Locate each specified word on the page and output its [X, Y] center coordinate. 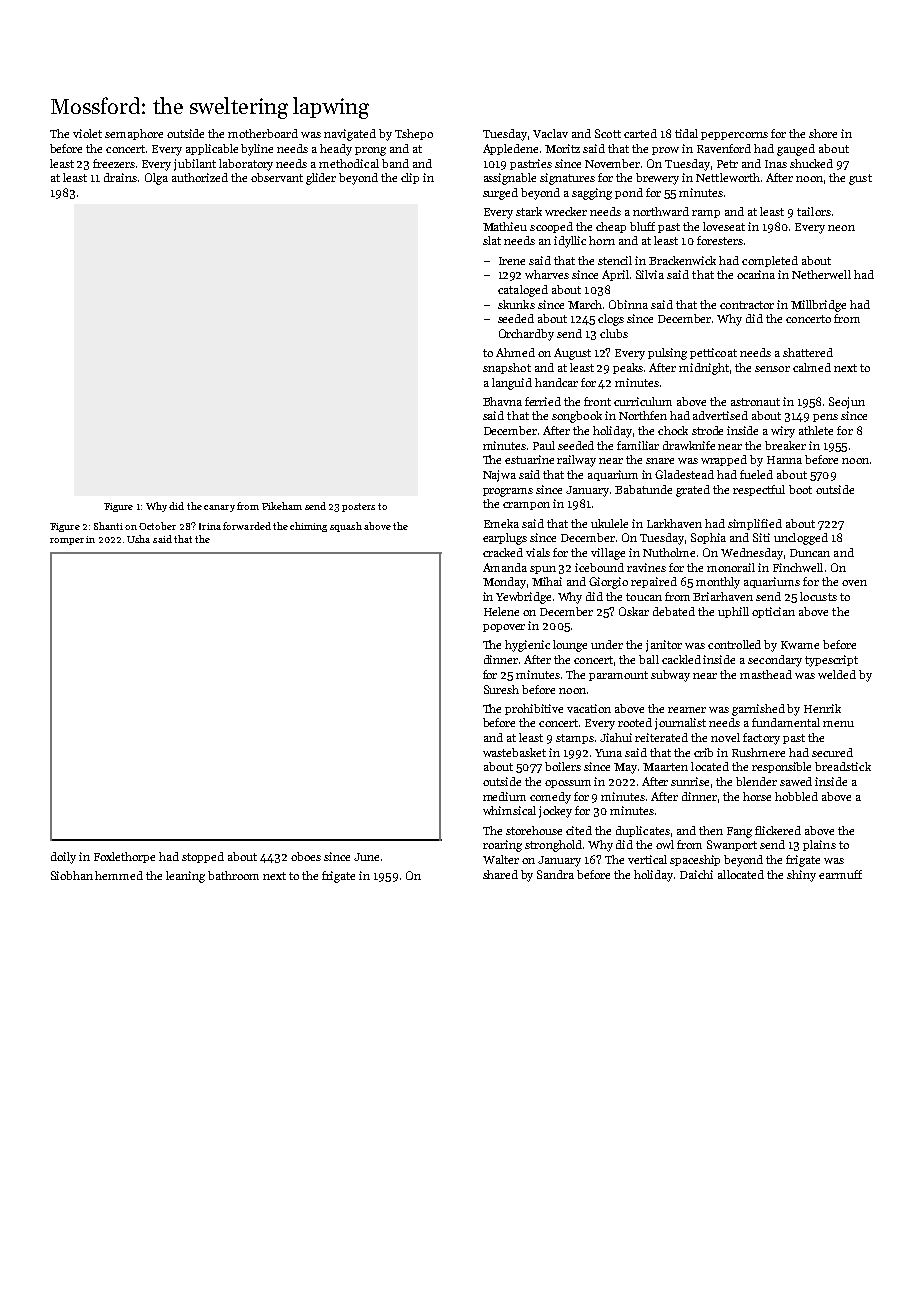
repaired [654, 582]
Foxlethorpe [124, 857]
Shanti [108, 526]
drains [120, 177]
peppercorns [734, 136]
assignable [510, 179]
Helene [501, 611]
